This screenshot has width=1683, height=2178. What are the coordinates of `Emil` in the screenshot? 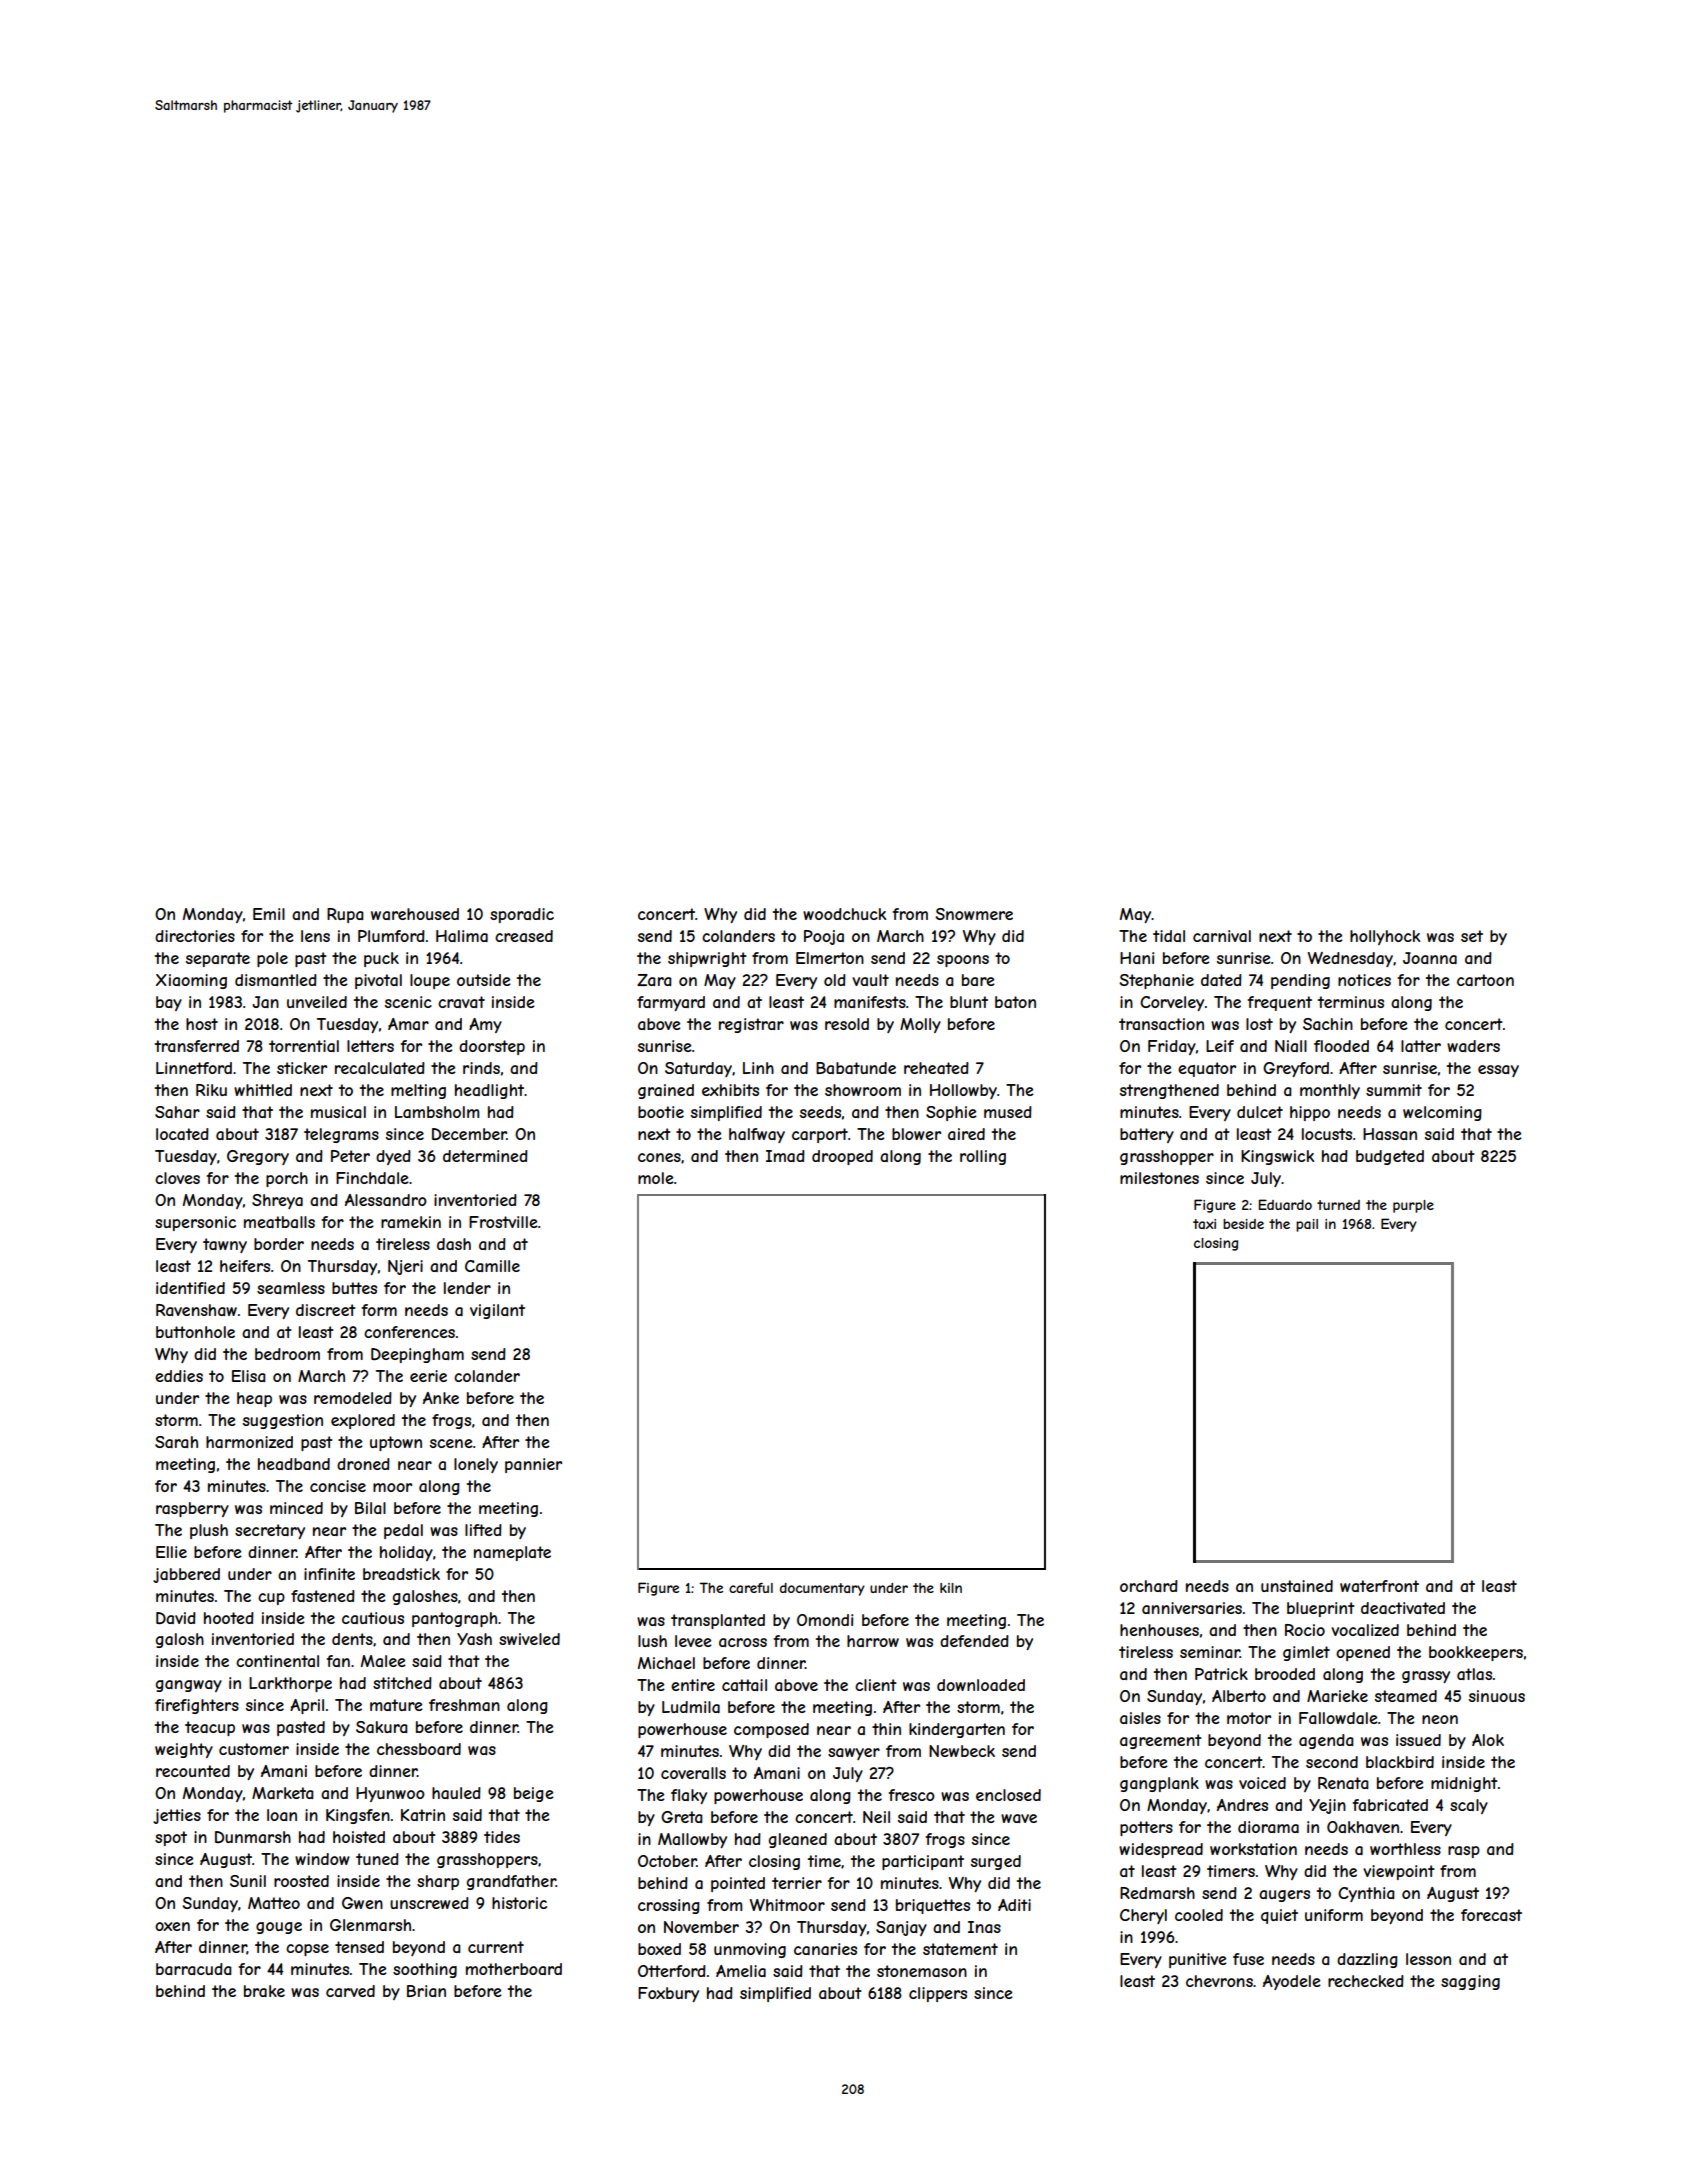 It's located at (269, 914).
